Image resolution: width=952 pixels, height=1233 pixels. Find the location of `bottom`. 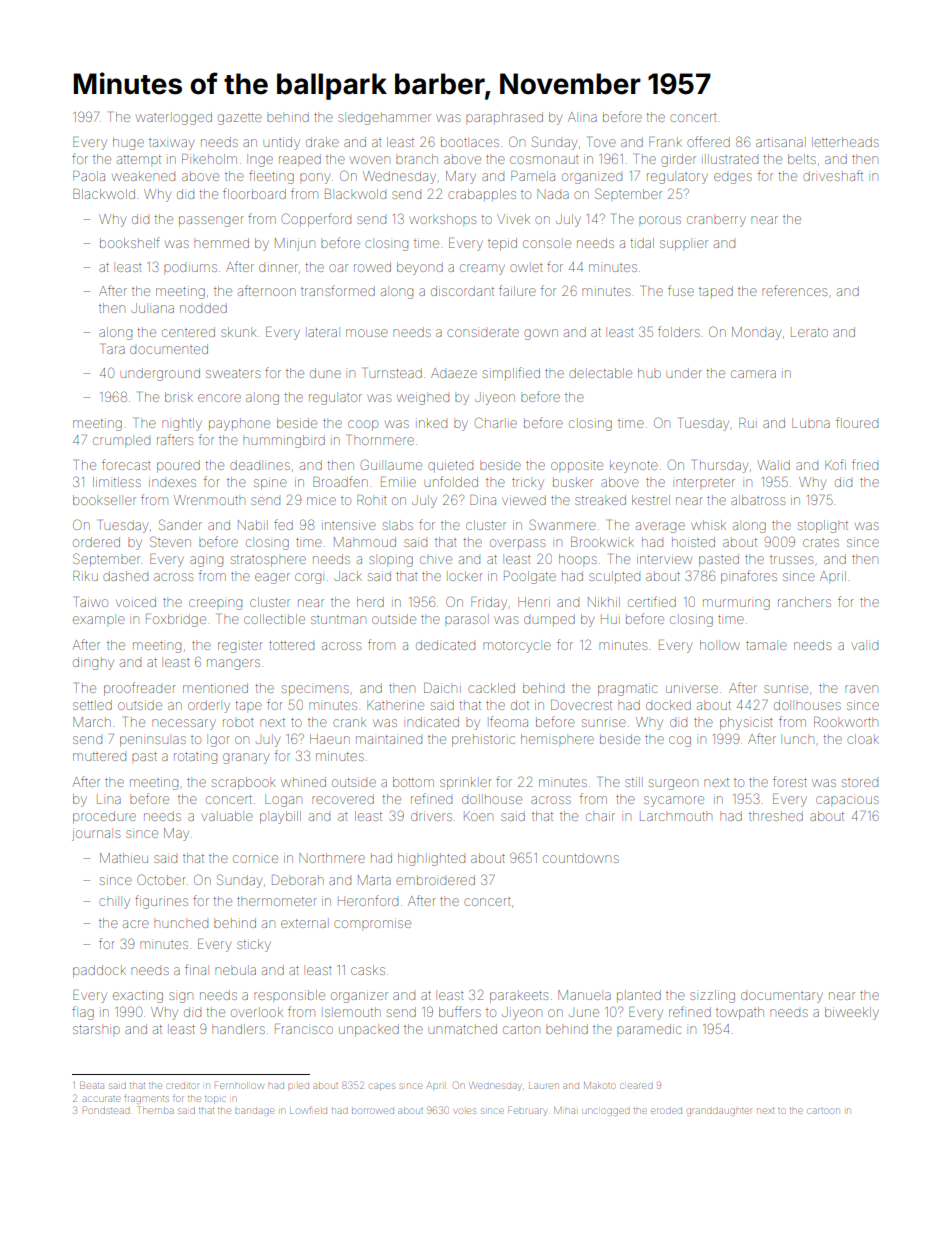

bottom is located at coordinates (413, 782).
